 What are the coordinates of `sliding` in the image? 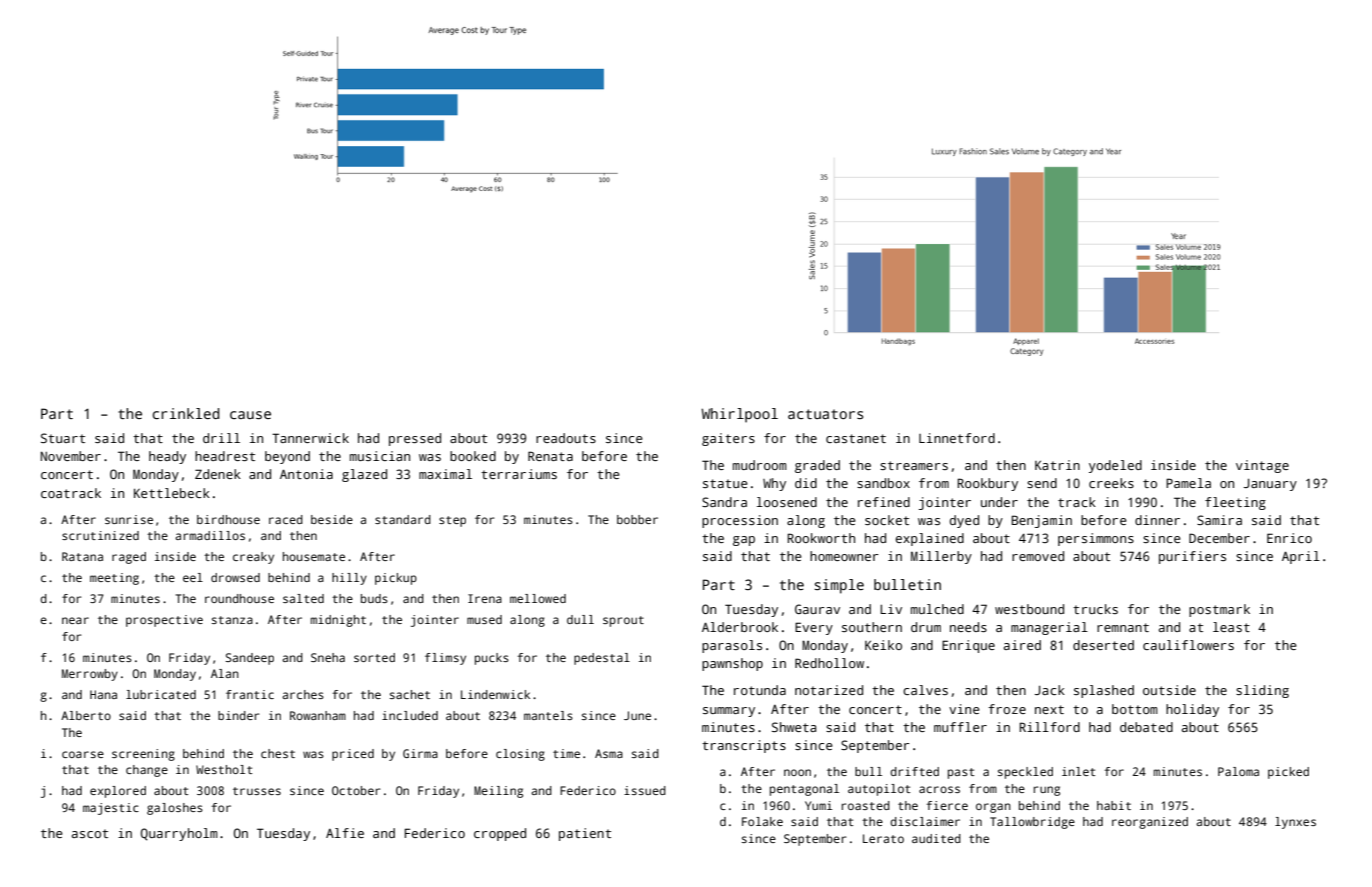 It's located at (1262, 691).
